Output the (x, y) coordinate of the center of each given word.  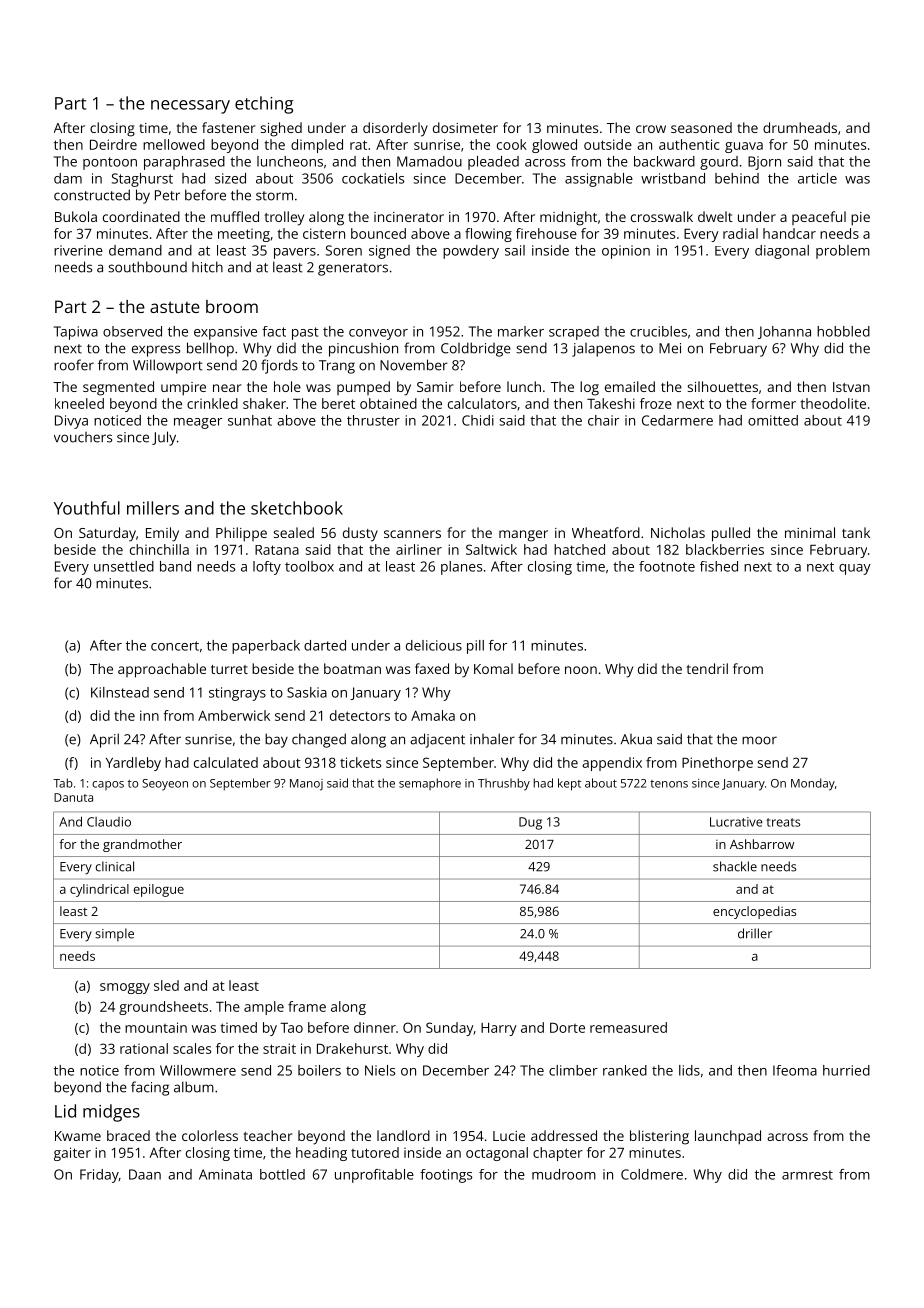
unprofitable (374, 1176)
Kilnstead (120, 692)
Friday (99, 1176)
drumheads (800, 127)
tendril (707, 668)
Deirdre (113, 144)
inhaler (492, 739)
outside (608, 144)
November (414, 365)
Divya (71, 422)
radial (740, 233)
